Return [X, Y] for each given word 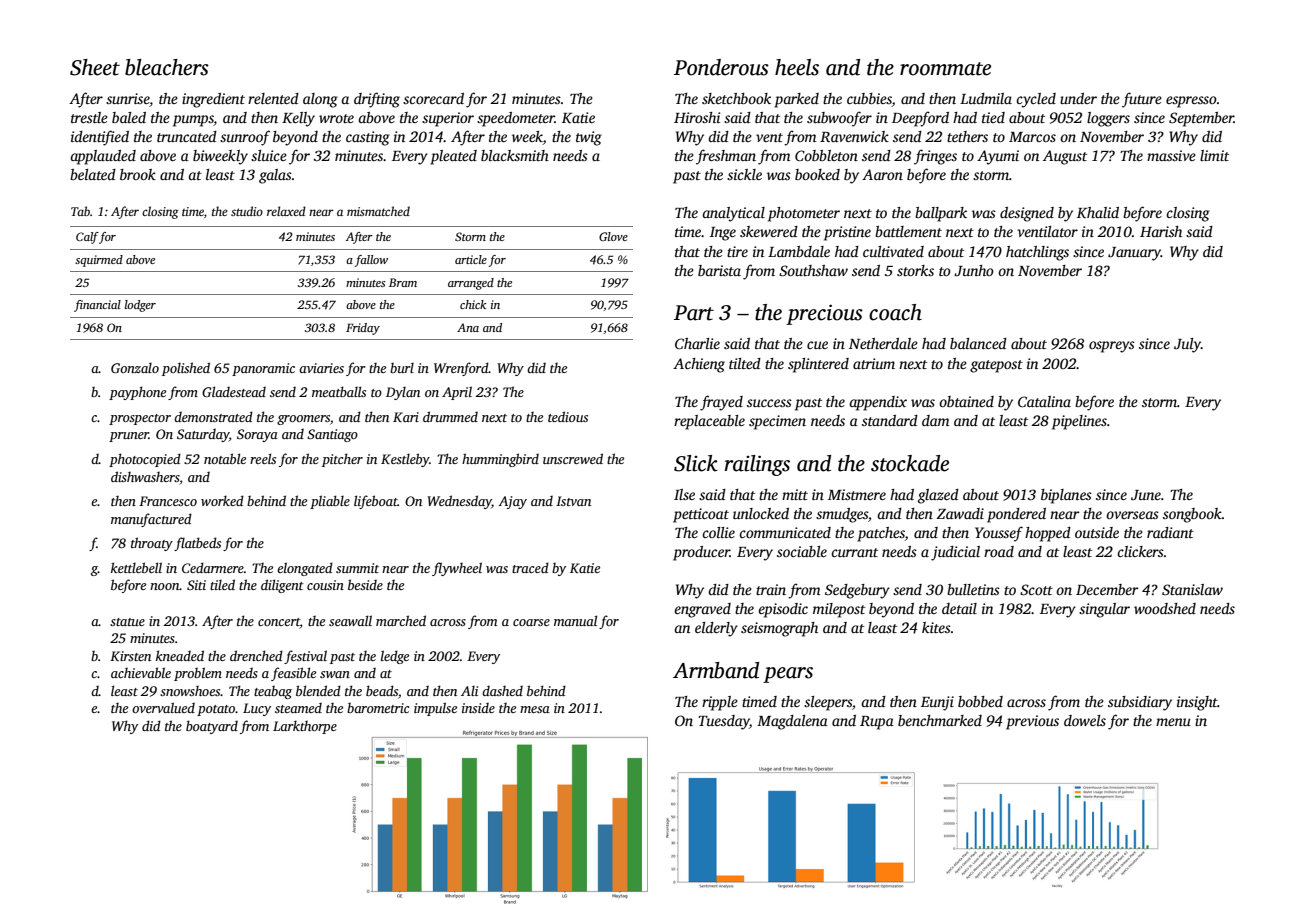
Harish [1161, 231]
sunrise [128, 100]
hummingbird [500, 460]
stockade [910, 463]
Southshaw [813, 270]
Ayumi [998, 157]
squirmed [99, 261]
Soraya [257, 435]
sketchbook [736, 98]
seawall [350, 620]
